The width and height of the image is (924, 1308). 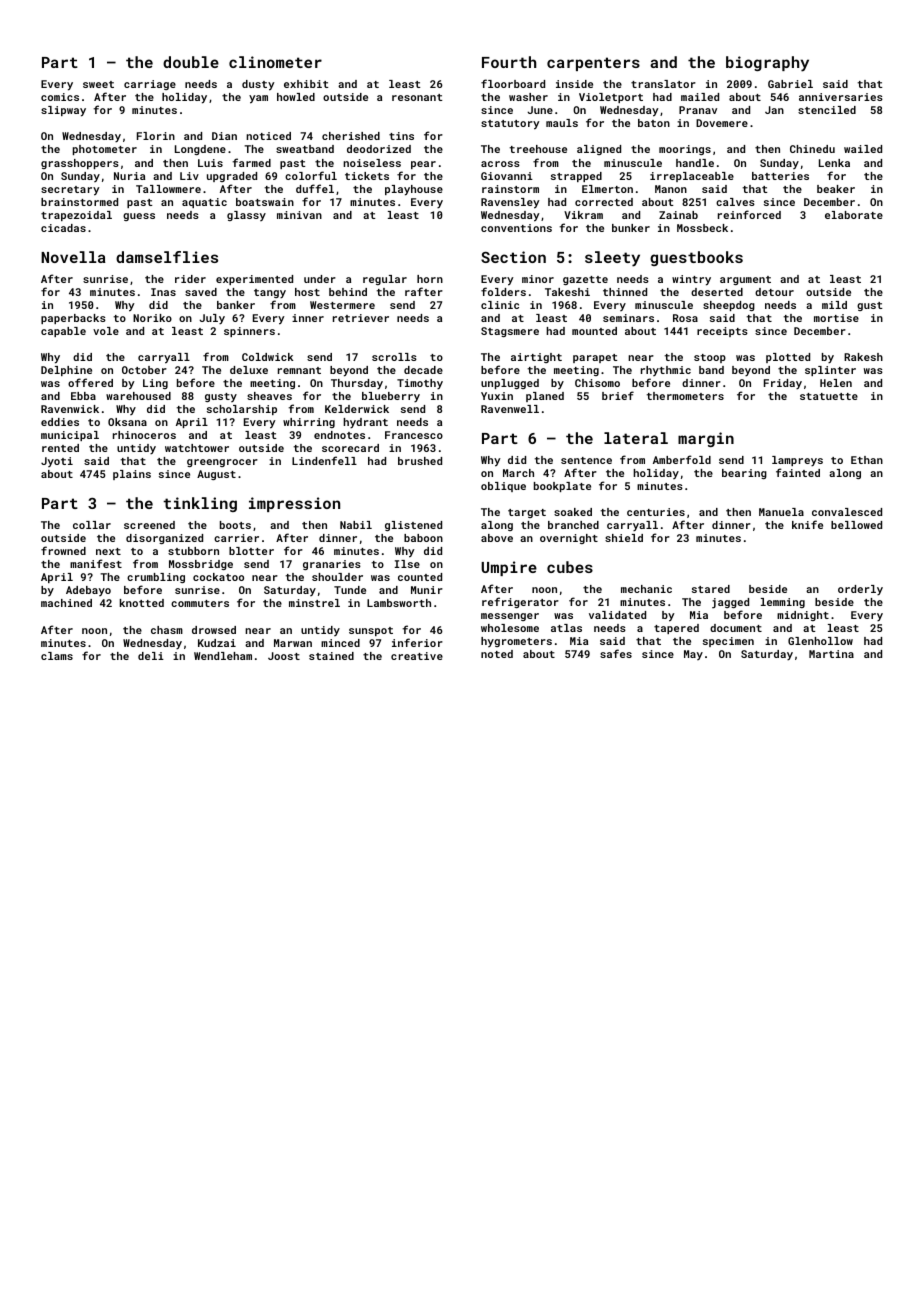 What do you see at coordinates (242, 410) in the image?
I see `scholarship` at bounding box center [242, 410].
